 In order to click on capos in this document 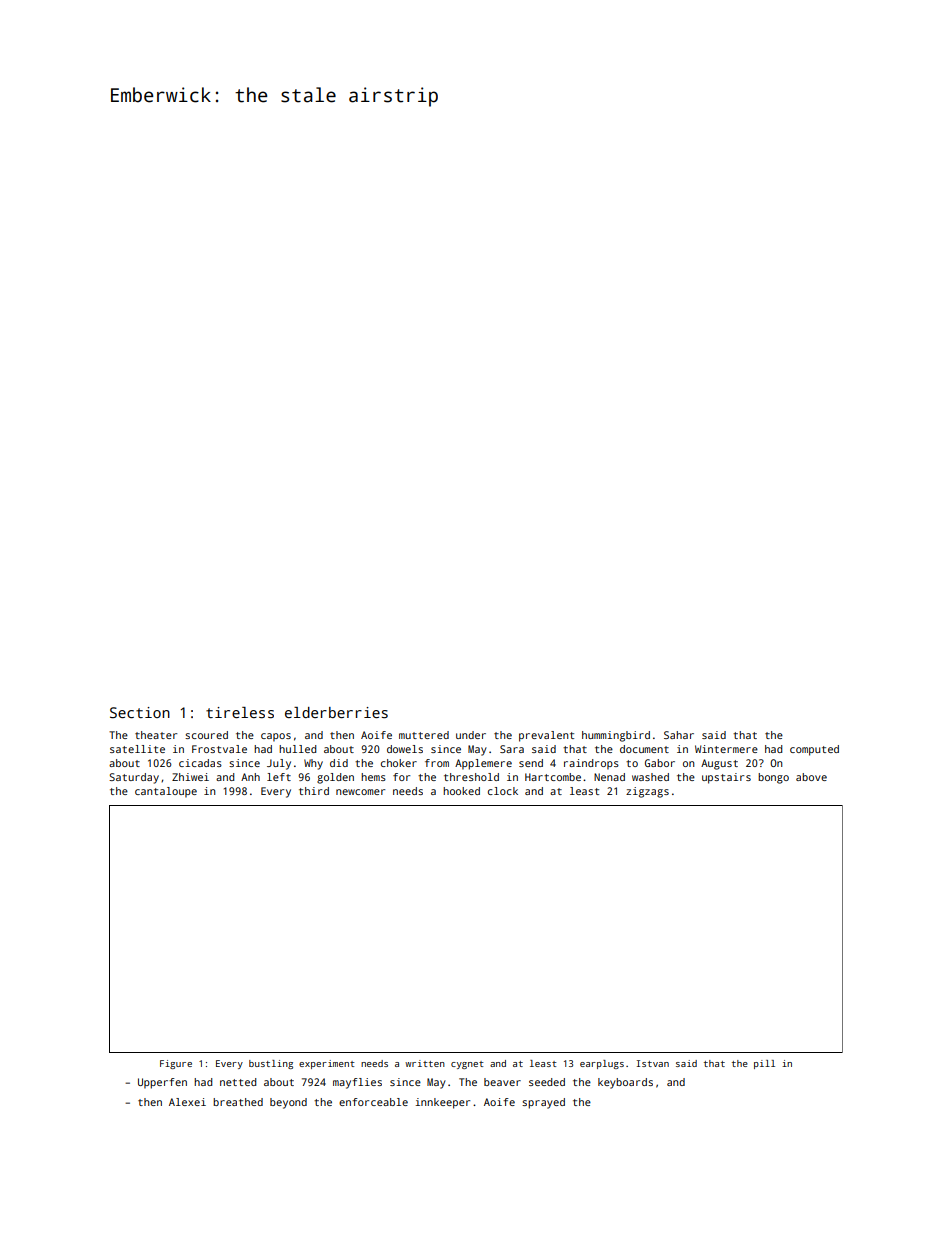, I will do `click(276, 737)`.
